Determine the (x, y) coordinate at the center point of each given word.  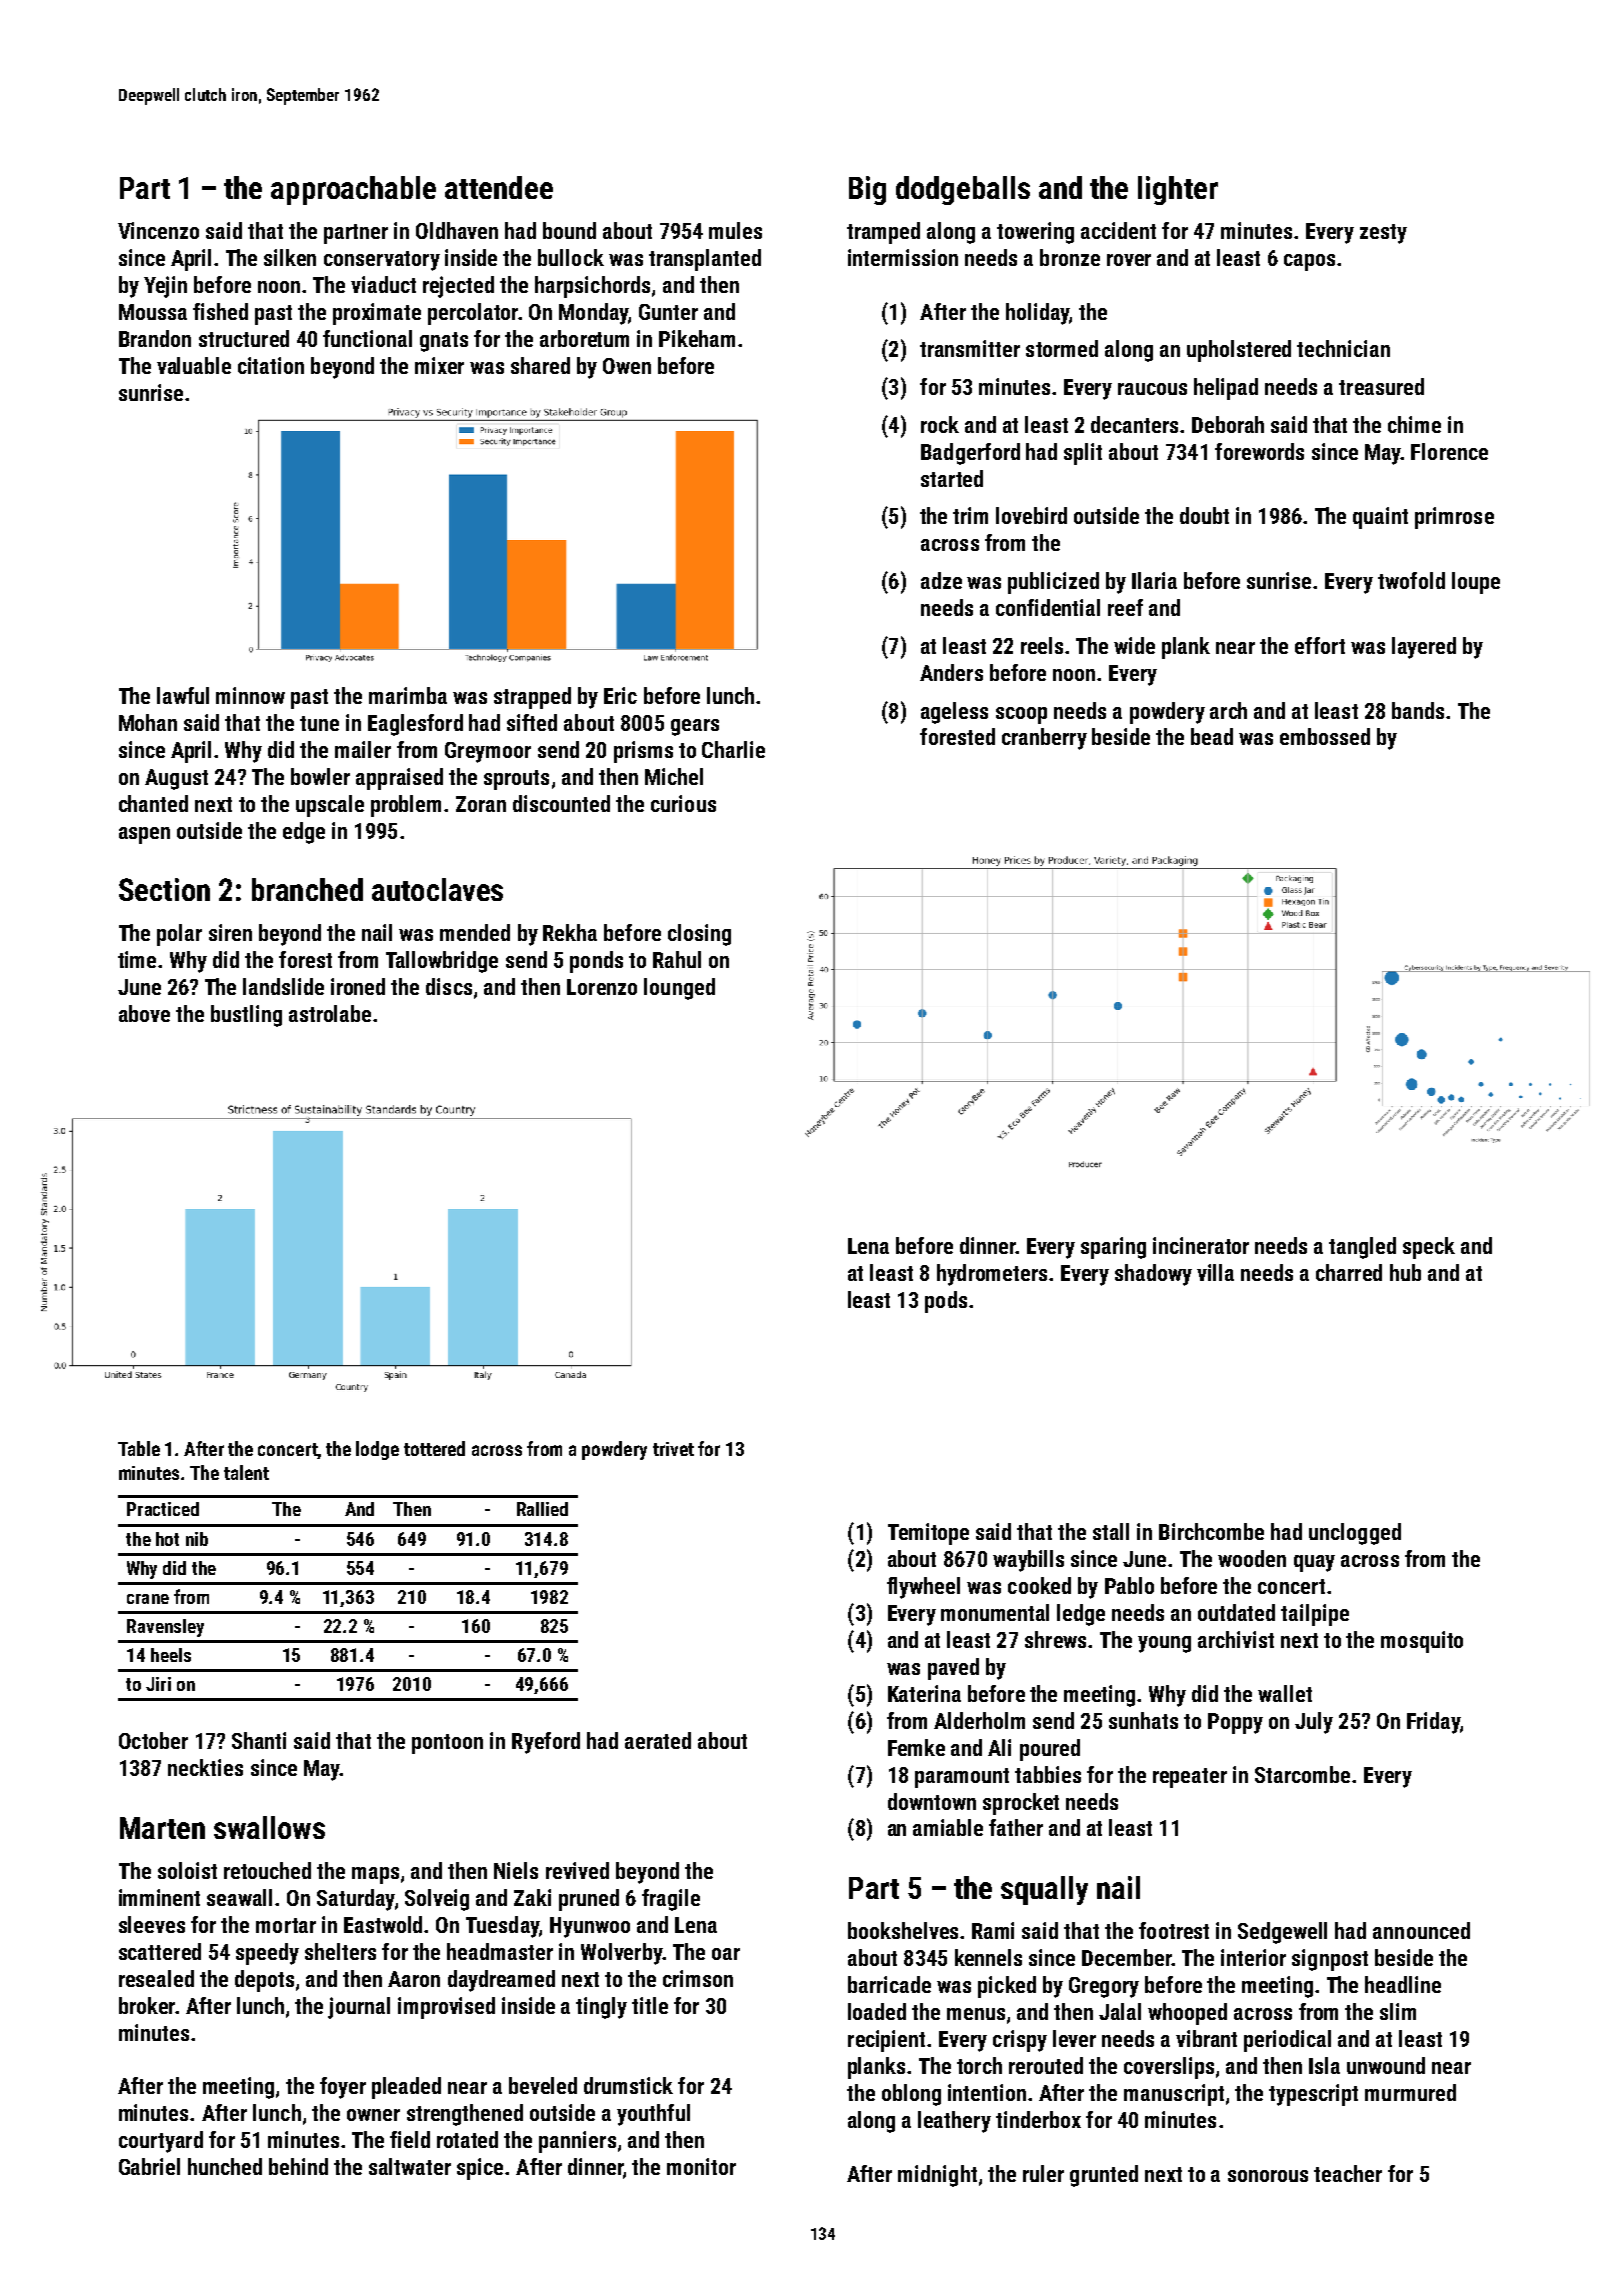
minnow (250, 695)
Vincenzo (158, 230)
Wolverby (621, 1954)
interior (1253, 1957)
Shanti (259, 1740)
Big (867, 190)
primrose (1454, 518)
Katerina (924, 1693)
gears (695, 727)
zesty (1383, 234)
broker (147, 2005)
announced (1421, 1930)
